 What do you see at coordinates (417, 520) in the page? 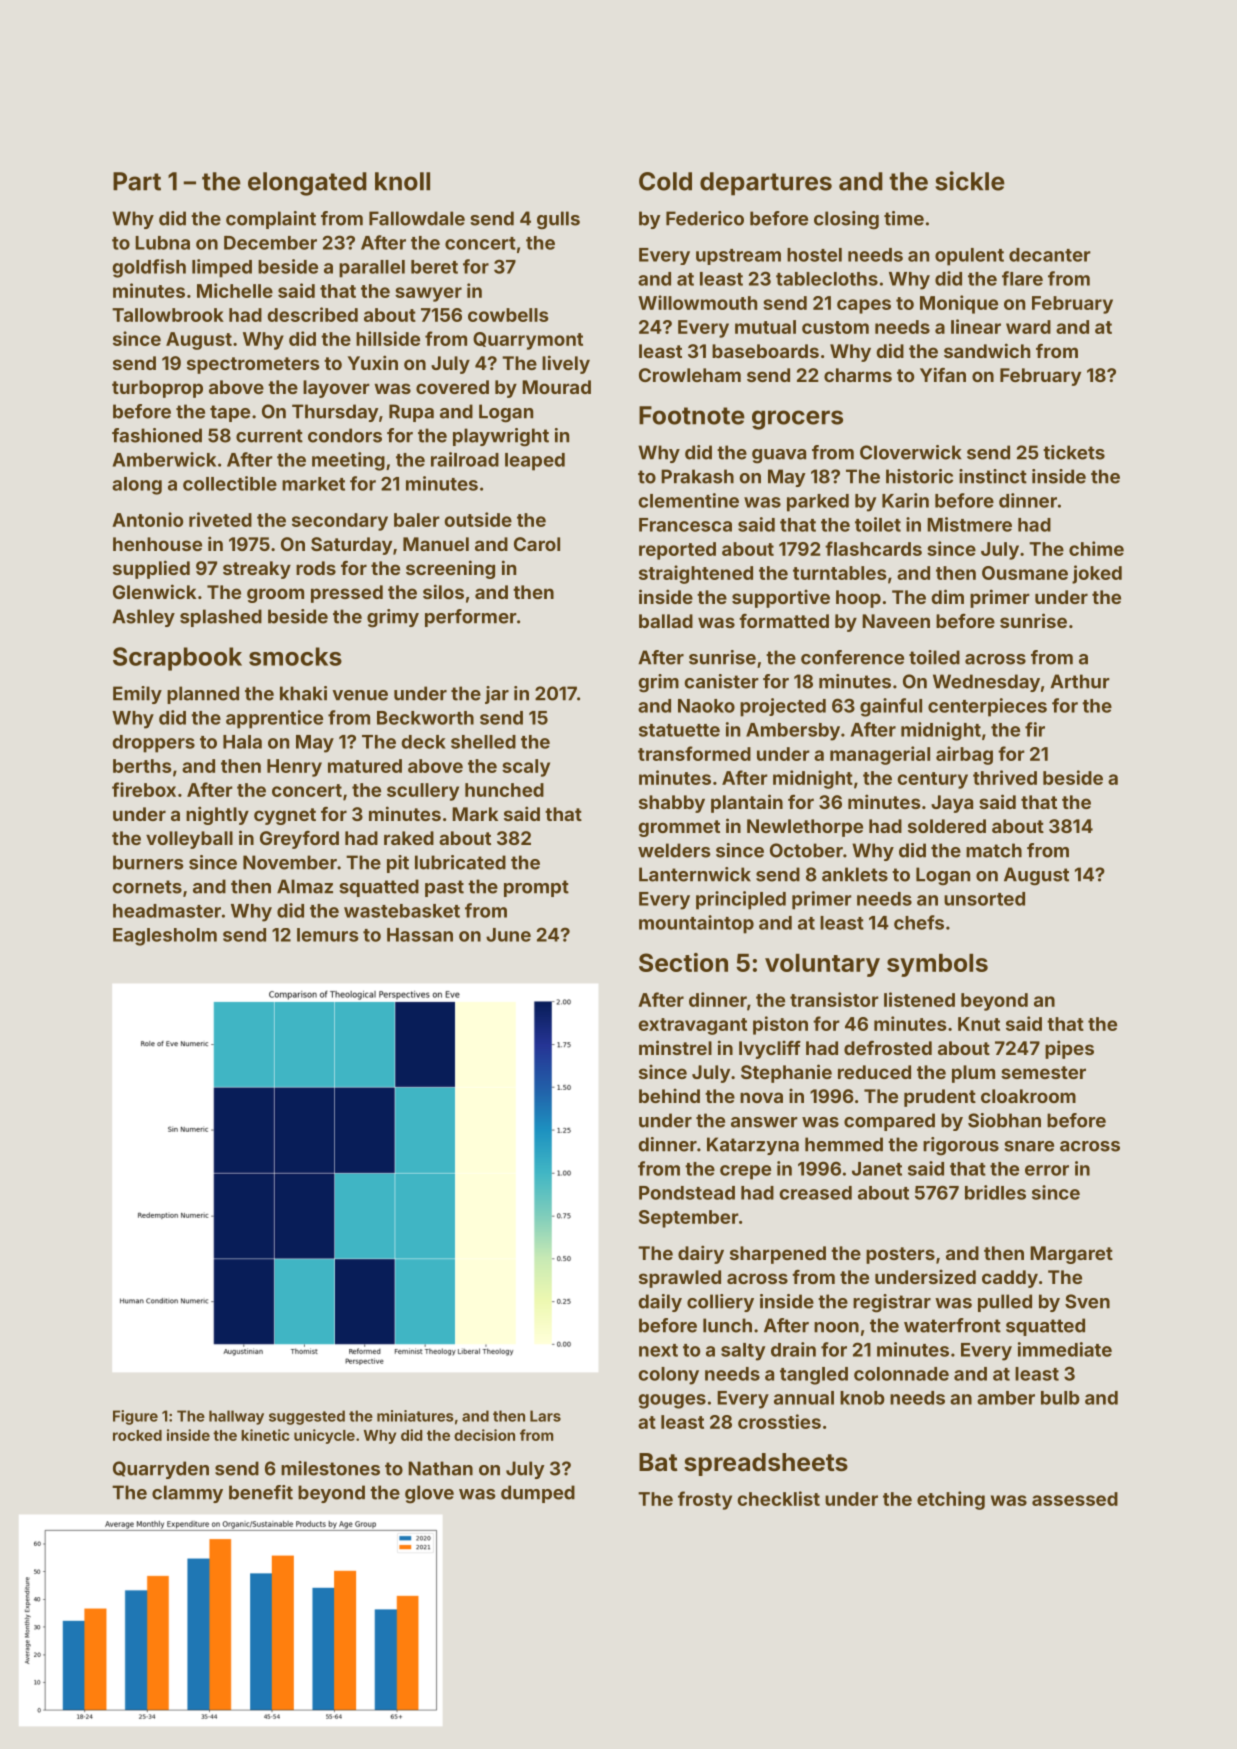
I see `baler` at bounding box center [417, 520].
